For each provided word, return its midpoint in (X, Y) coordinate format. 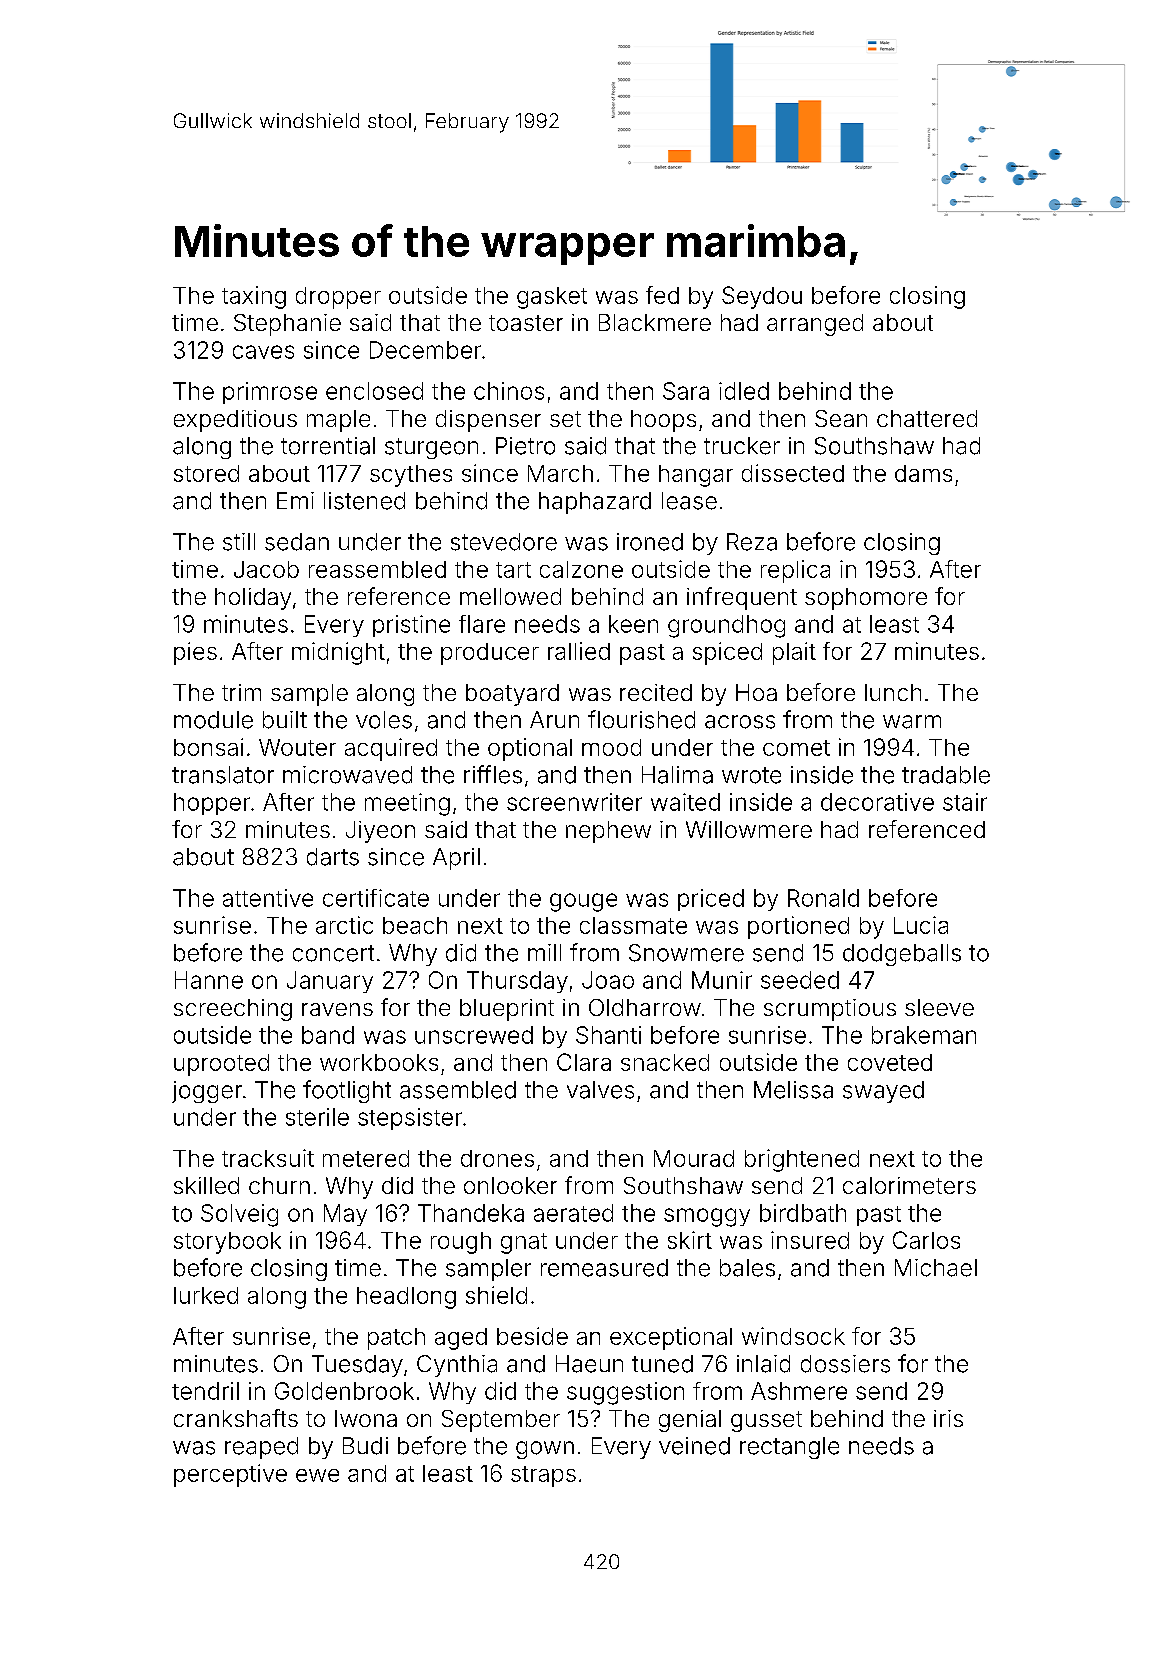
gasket (552, 298)
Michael (936, 1268)
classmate (633, 925)
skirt (690, 1240)
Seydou (762, 297)
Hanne (209, 980)
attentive (268, 898)
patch (396, 1339)
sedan (297, 542)
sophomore (866, 599)
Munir (722, 980)
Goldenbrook (344, 1391)
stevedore (504, 542)
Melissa (793, 1090)
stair (965, 802)
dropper (338, 298)
